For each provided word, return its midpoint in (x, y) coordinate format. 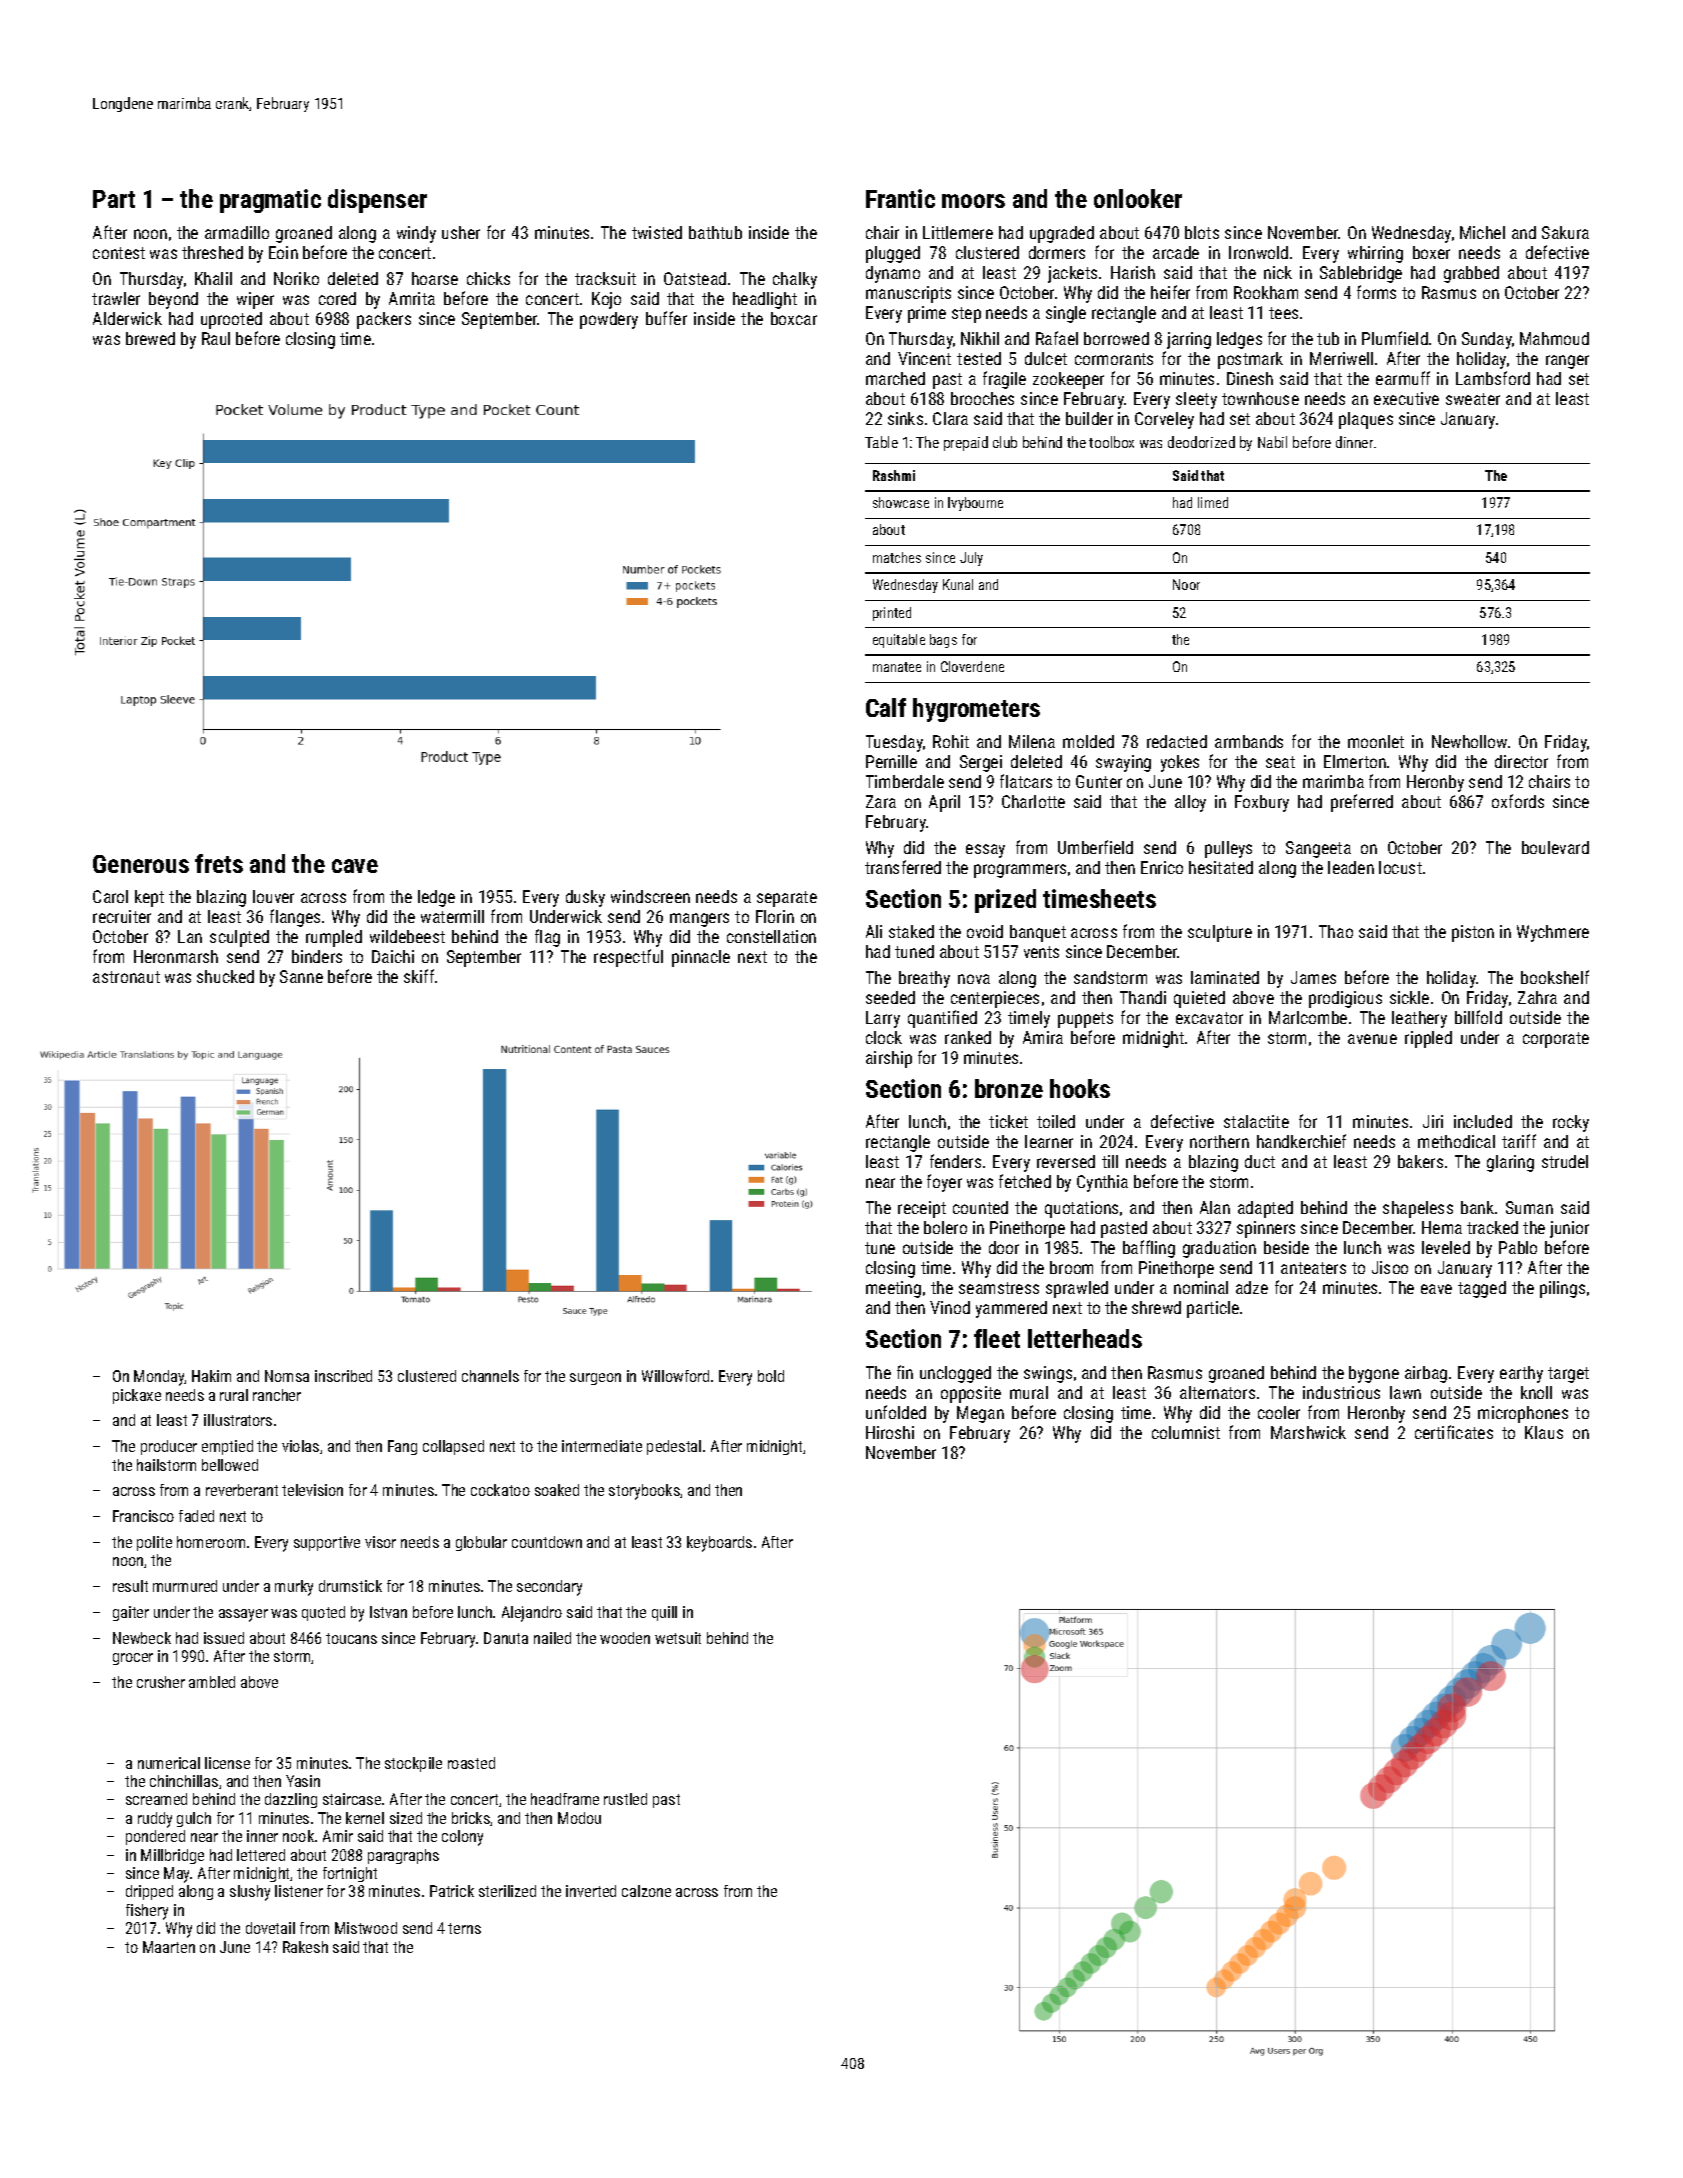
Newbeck (142, 1638)
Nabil (1272, 442)
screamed (156, 1799)
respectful (628, 958)
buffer (666, 318)
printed (892, 614)
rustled (625, 1799)
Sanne (301, 976)
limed (1213, 502)
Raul (216, 338)
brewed (150, 338)
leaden (1351, 867)
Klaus (1544, 1432)
